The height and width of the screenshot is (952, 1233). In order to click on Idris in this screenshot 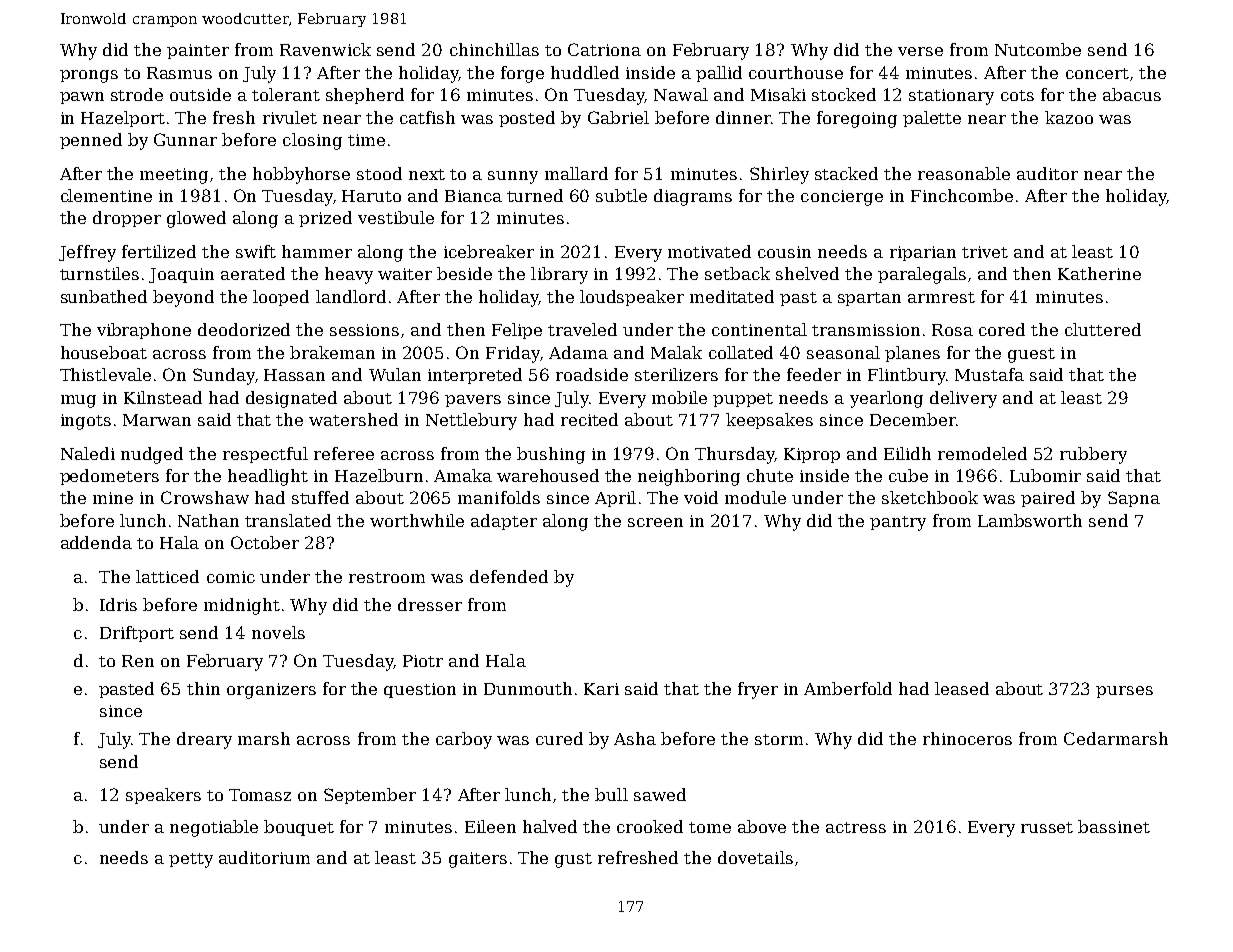, I will do `click(118, 604)`.
